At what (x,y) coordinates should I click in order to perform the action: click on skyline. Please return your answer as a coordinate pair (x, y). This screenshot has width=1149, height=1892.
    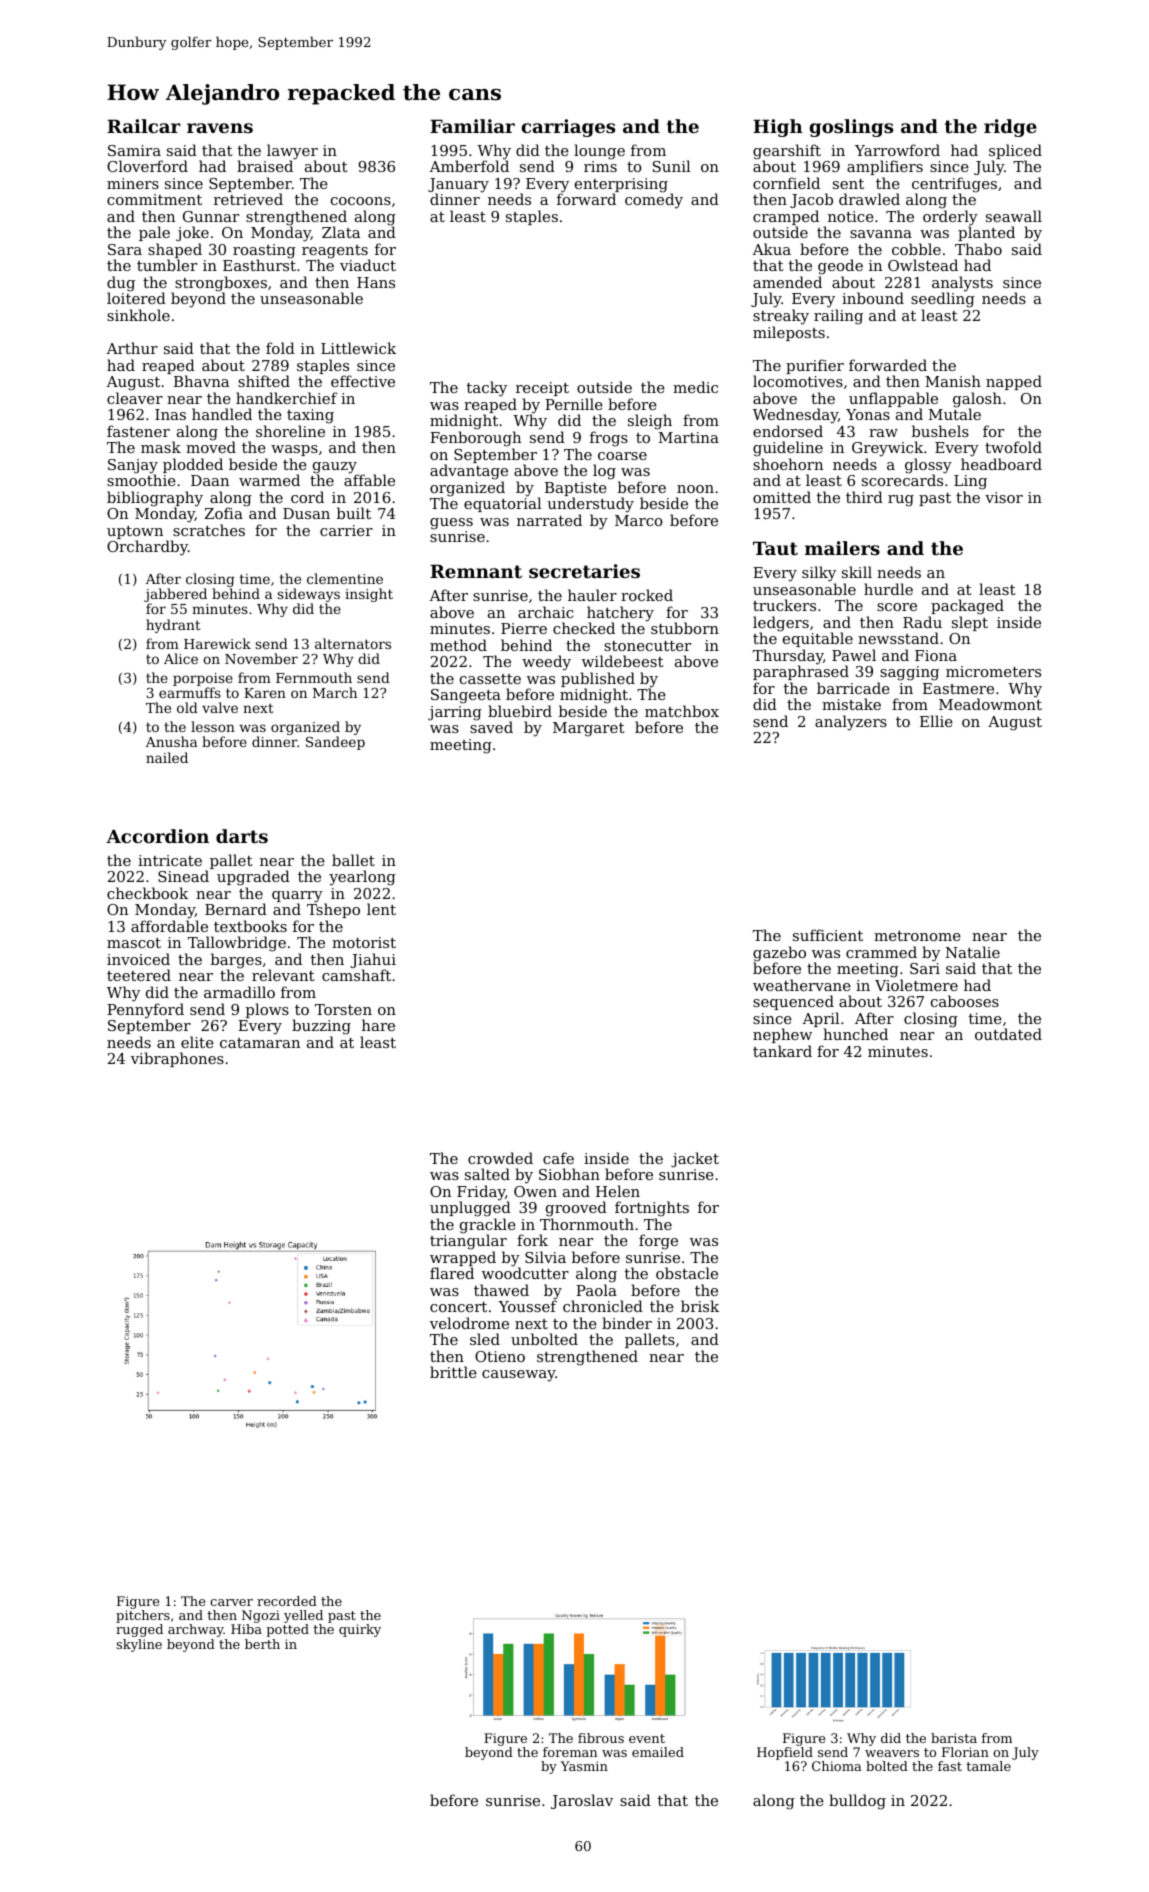
    Looking at the image, I should click on (139, 1645).
